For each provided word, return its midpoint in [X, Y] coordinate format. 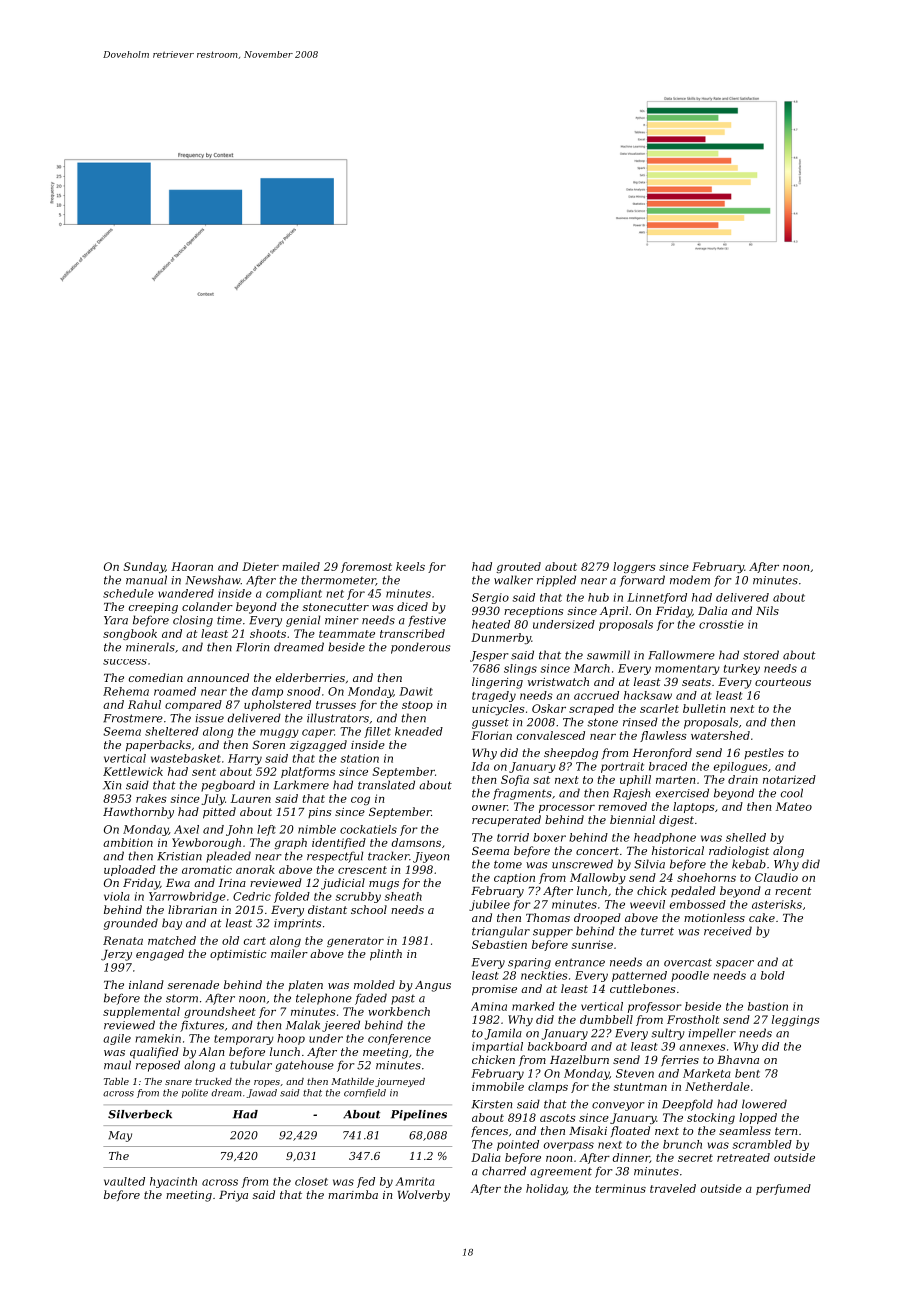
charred [504, 1171]
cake [762, 917]
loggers [634, 567]
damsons [416, 842]
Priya [233, 1196]
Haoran [192, 566]
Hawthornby [138, 813]
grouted [518, 567]
